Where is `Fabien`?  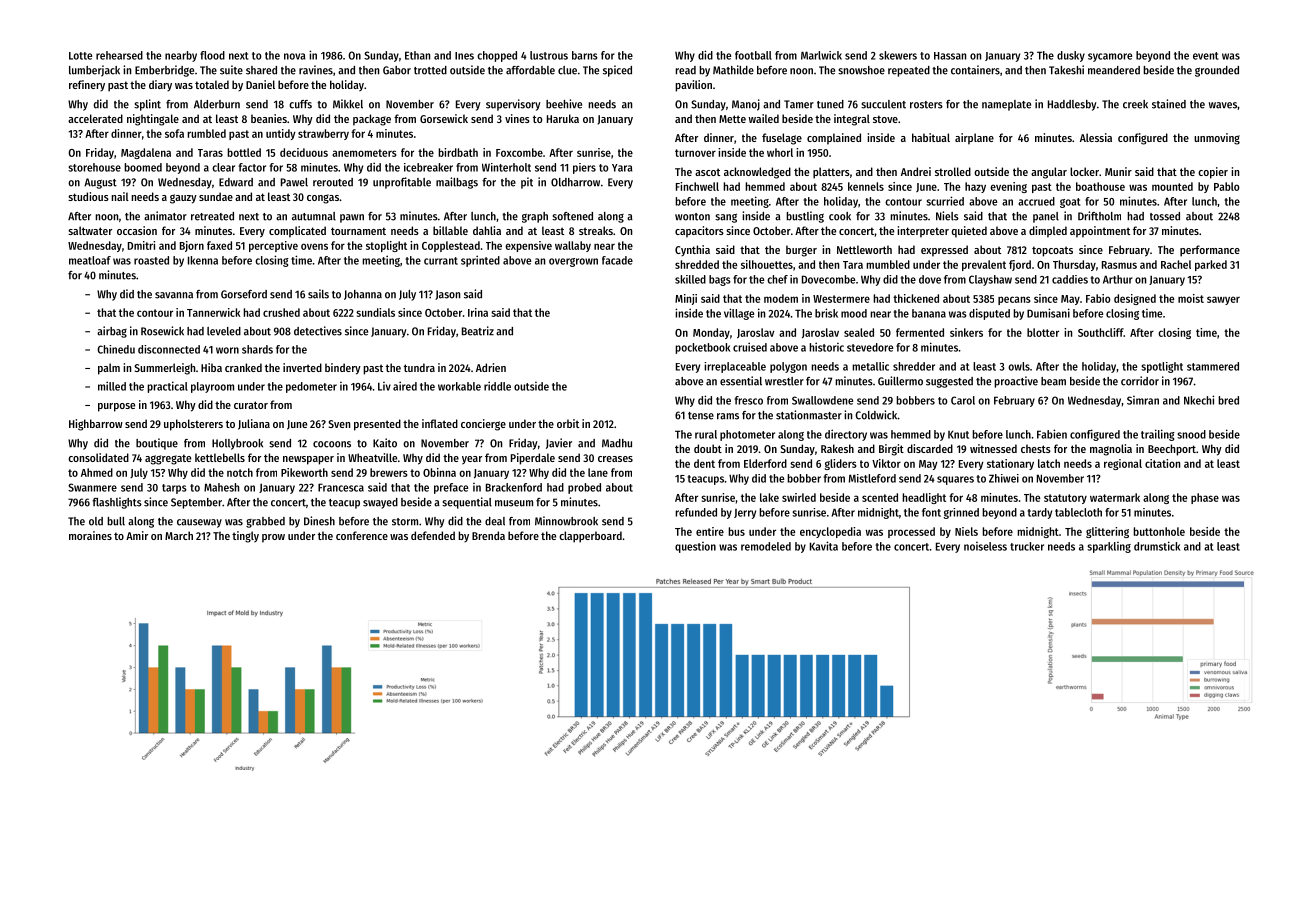 Fabien is located at coordinates (1052, 434).
